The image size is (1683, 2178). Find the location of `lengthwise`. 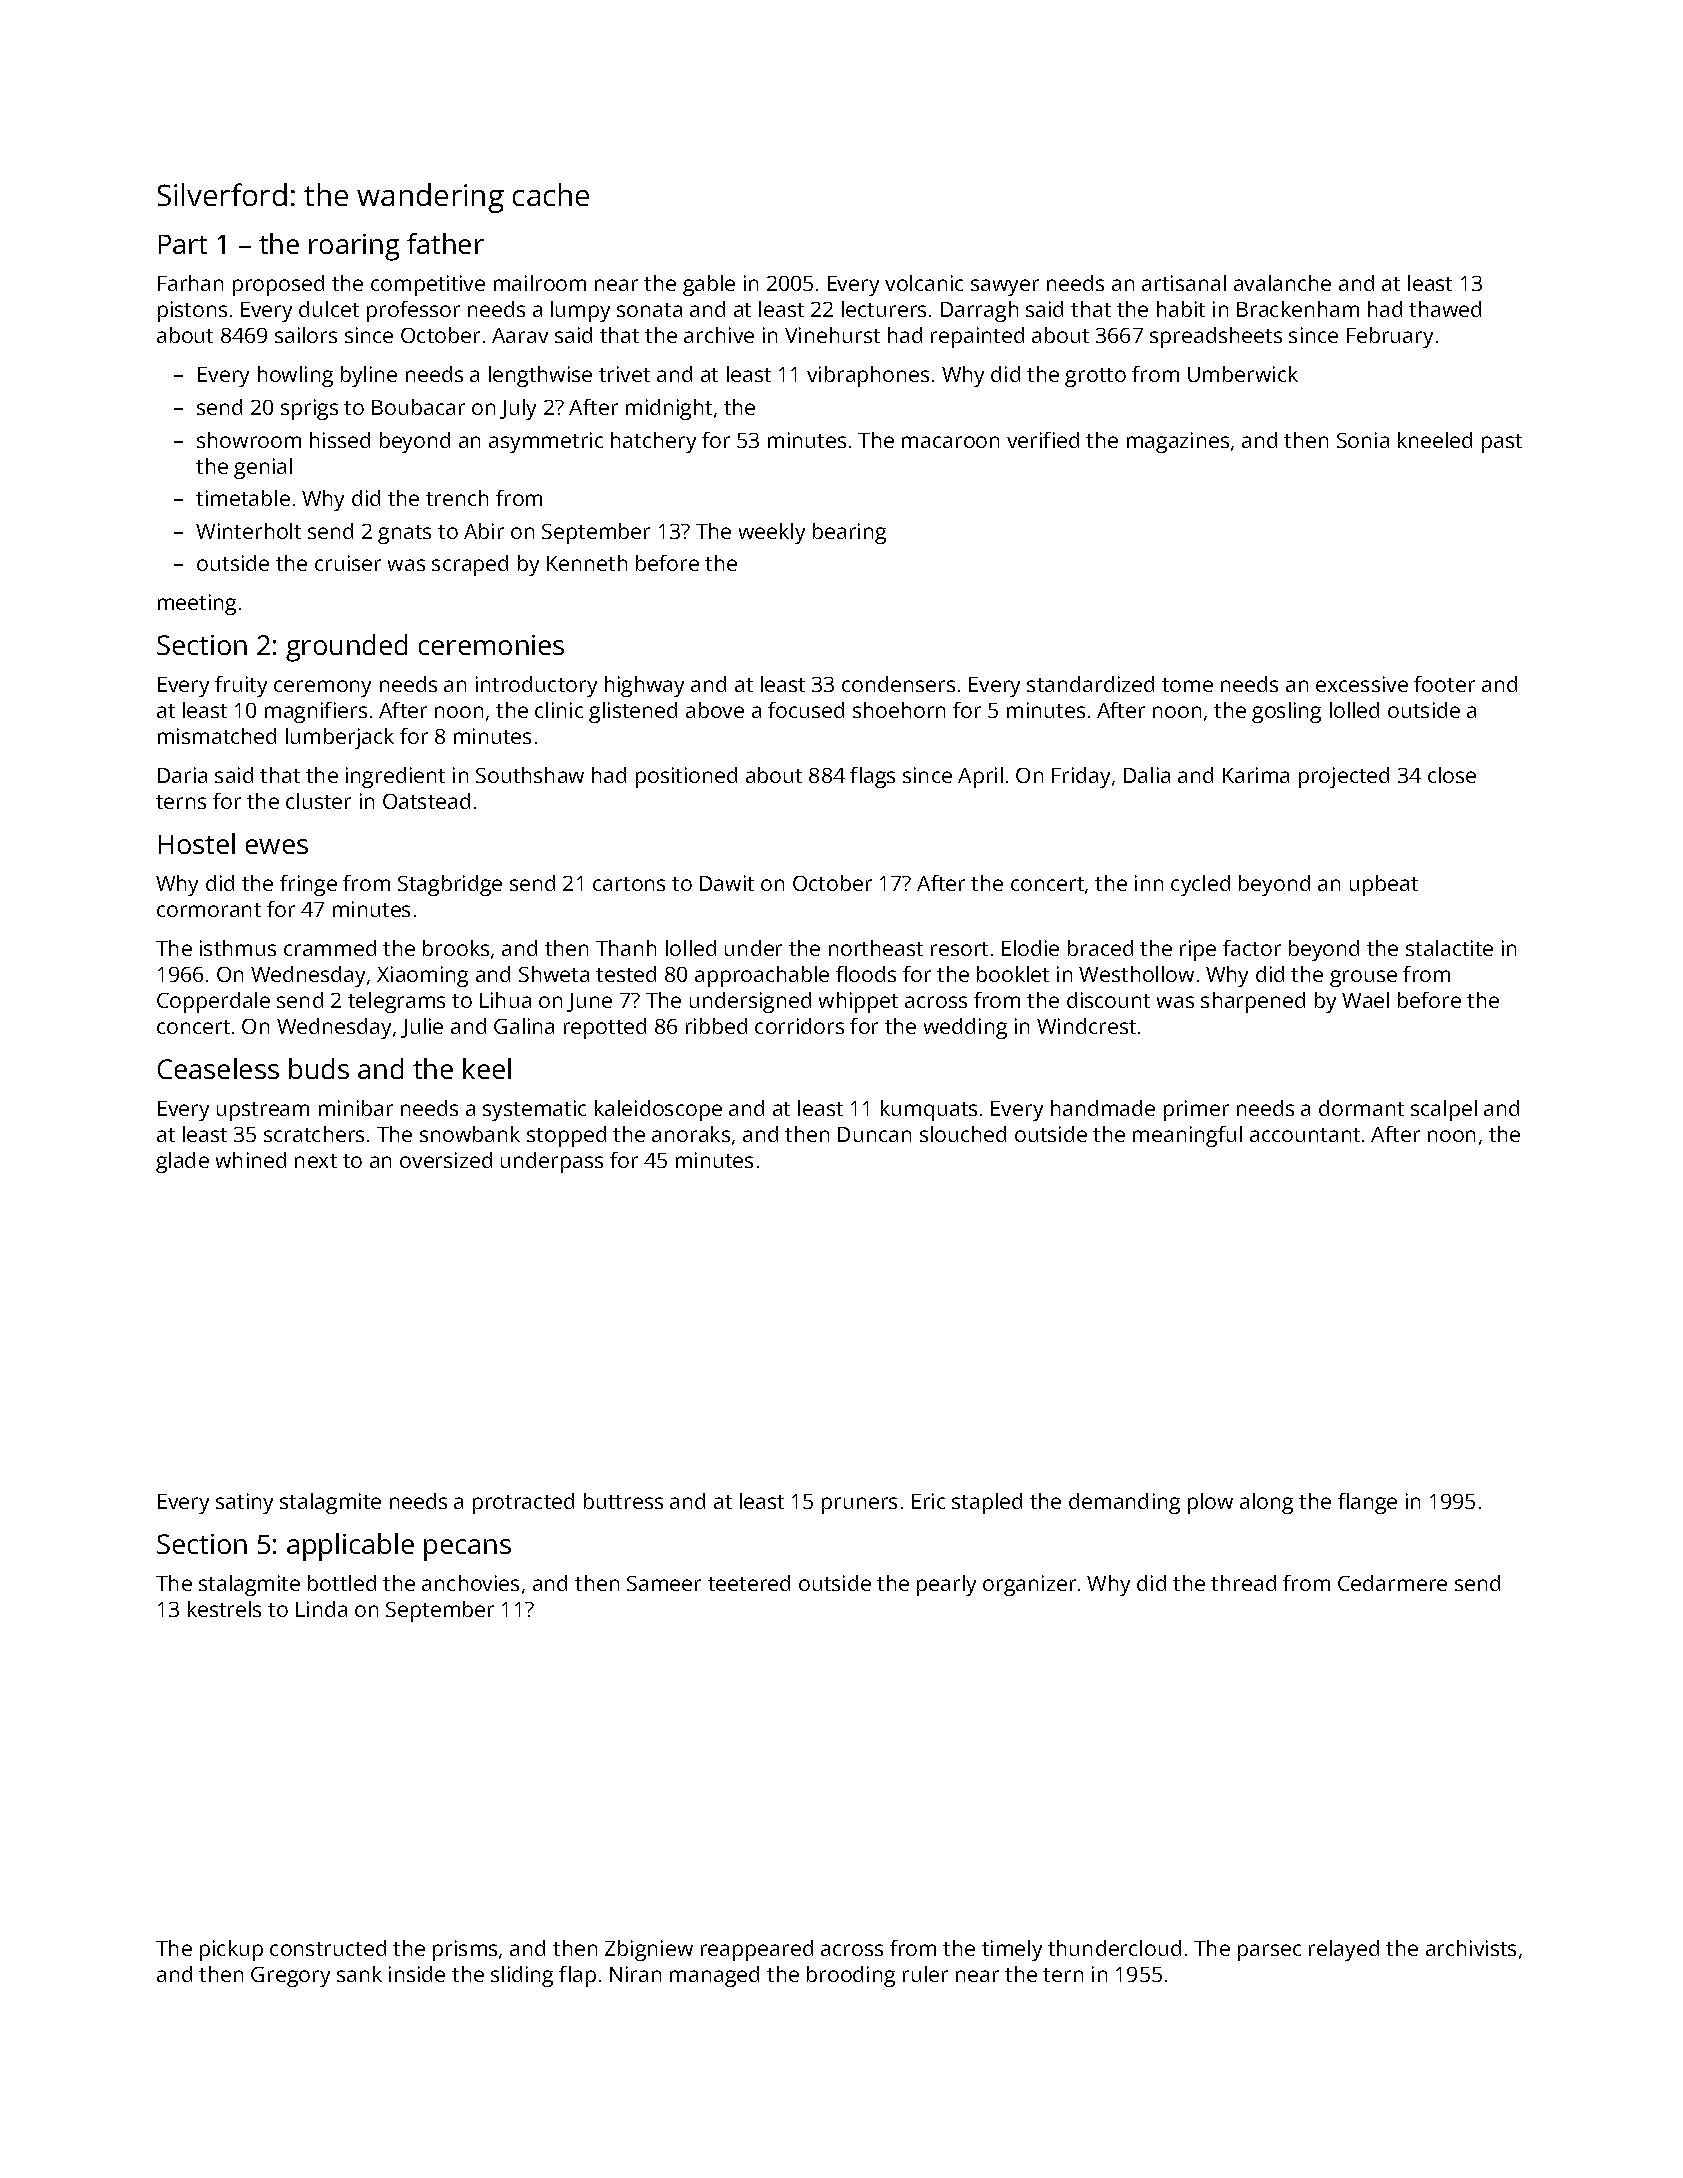

lengthwise is located at coordinates (540, 376).
